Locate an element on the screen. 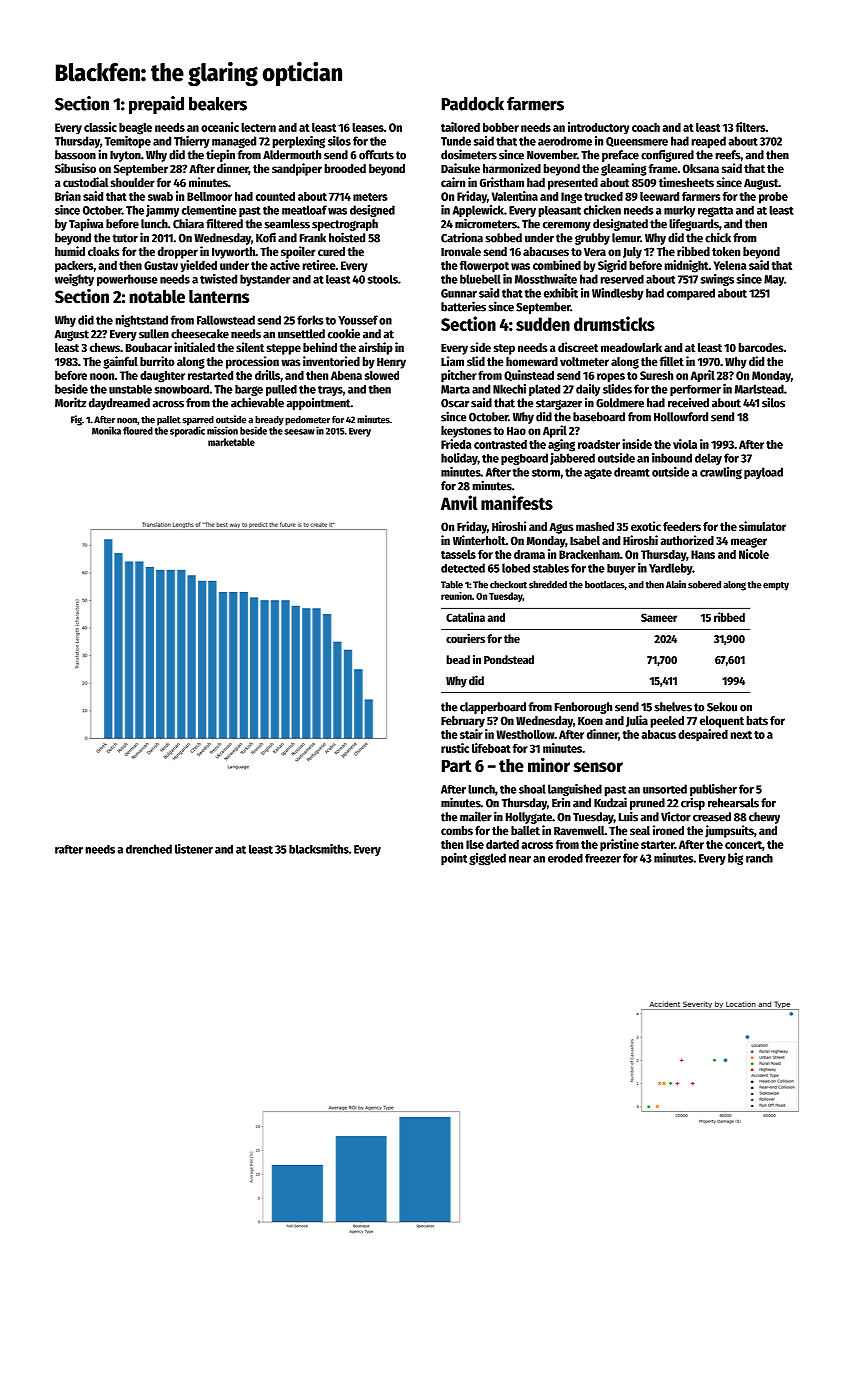 Image resolution: width=849 pixels, height=1400 pixels. coach is located at coordinates (646, 127).
